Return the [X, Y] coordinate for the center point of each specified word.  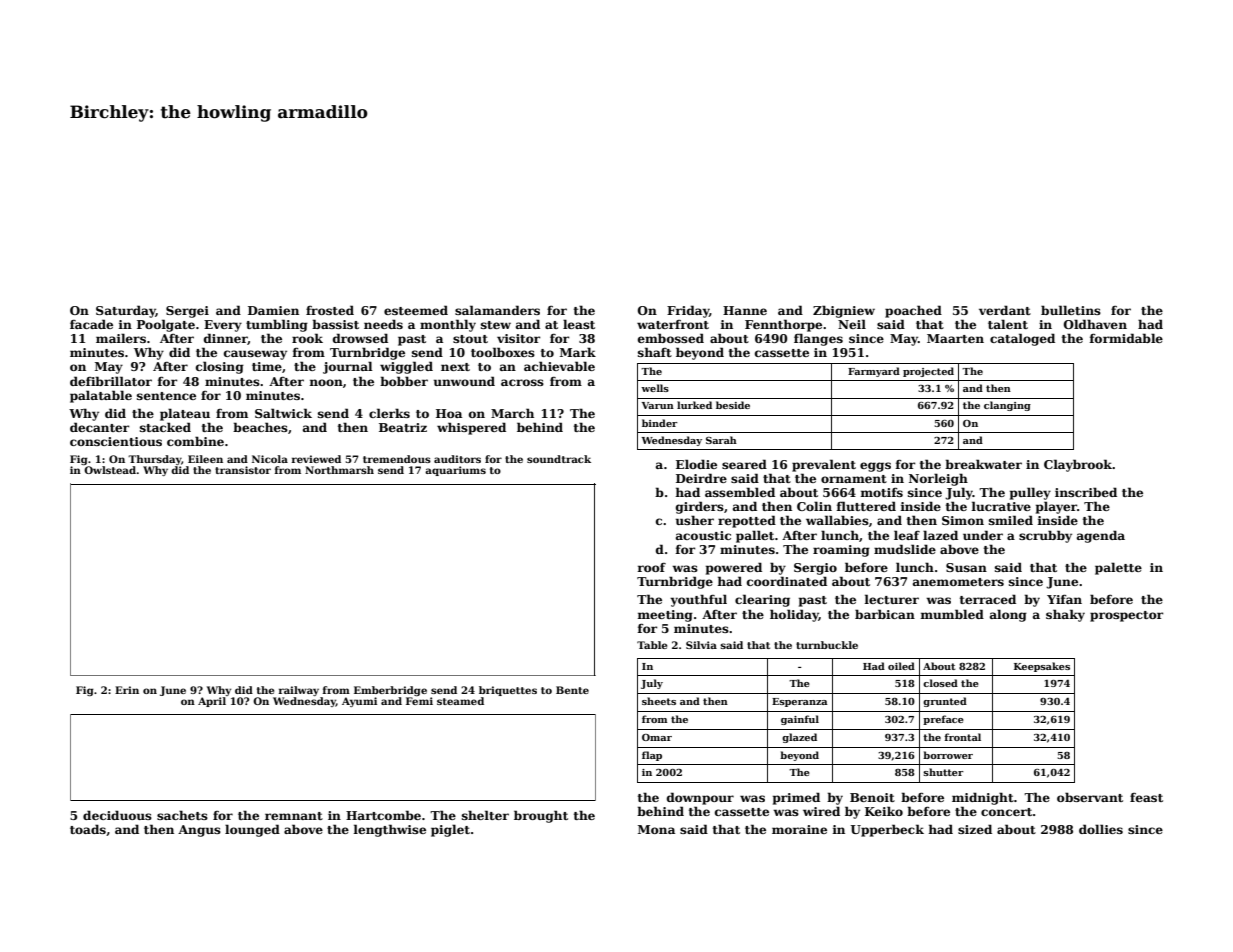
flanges [818, 339]
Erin [127, 690]
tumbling [277, 325]
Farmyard [874, 372]
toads [88, 829]
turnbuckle [827, 645]
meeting [665, 616]
